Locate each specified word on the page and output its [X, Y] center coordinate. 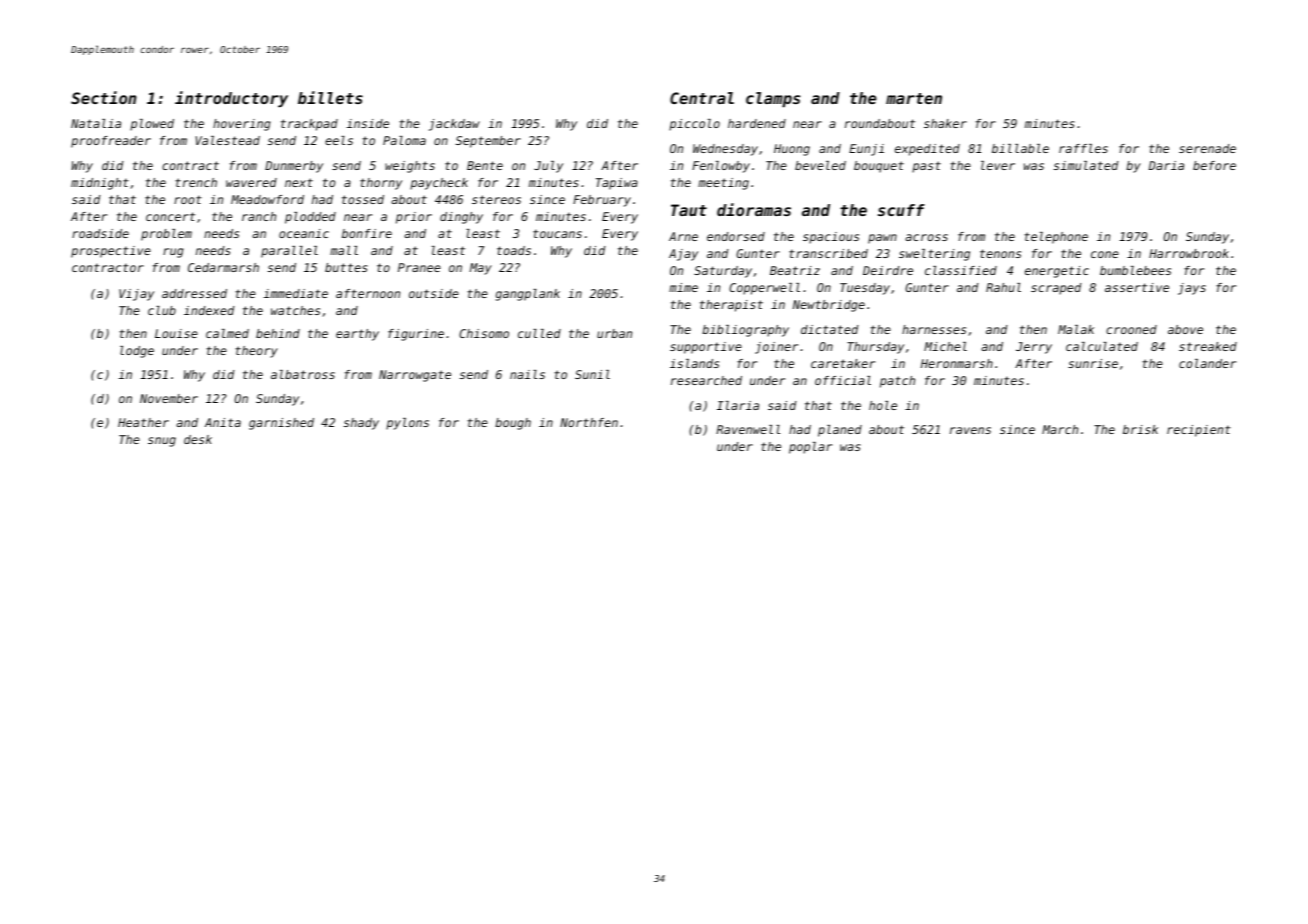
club [162, 310]
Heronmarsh [957, 363]
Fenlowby [721, 167]
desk [198, 439]
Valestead [228, 140]
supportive [706, 348]
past [926, 167]
